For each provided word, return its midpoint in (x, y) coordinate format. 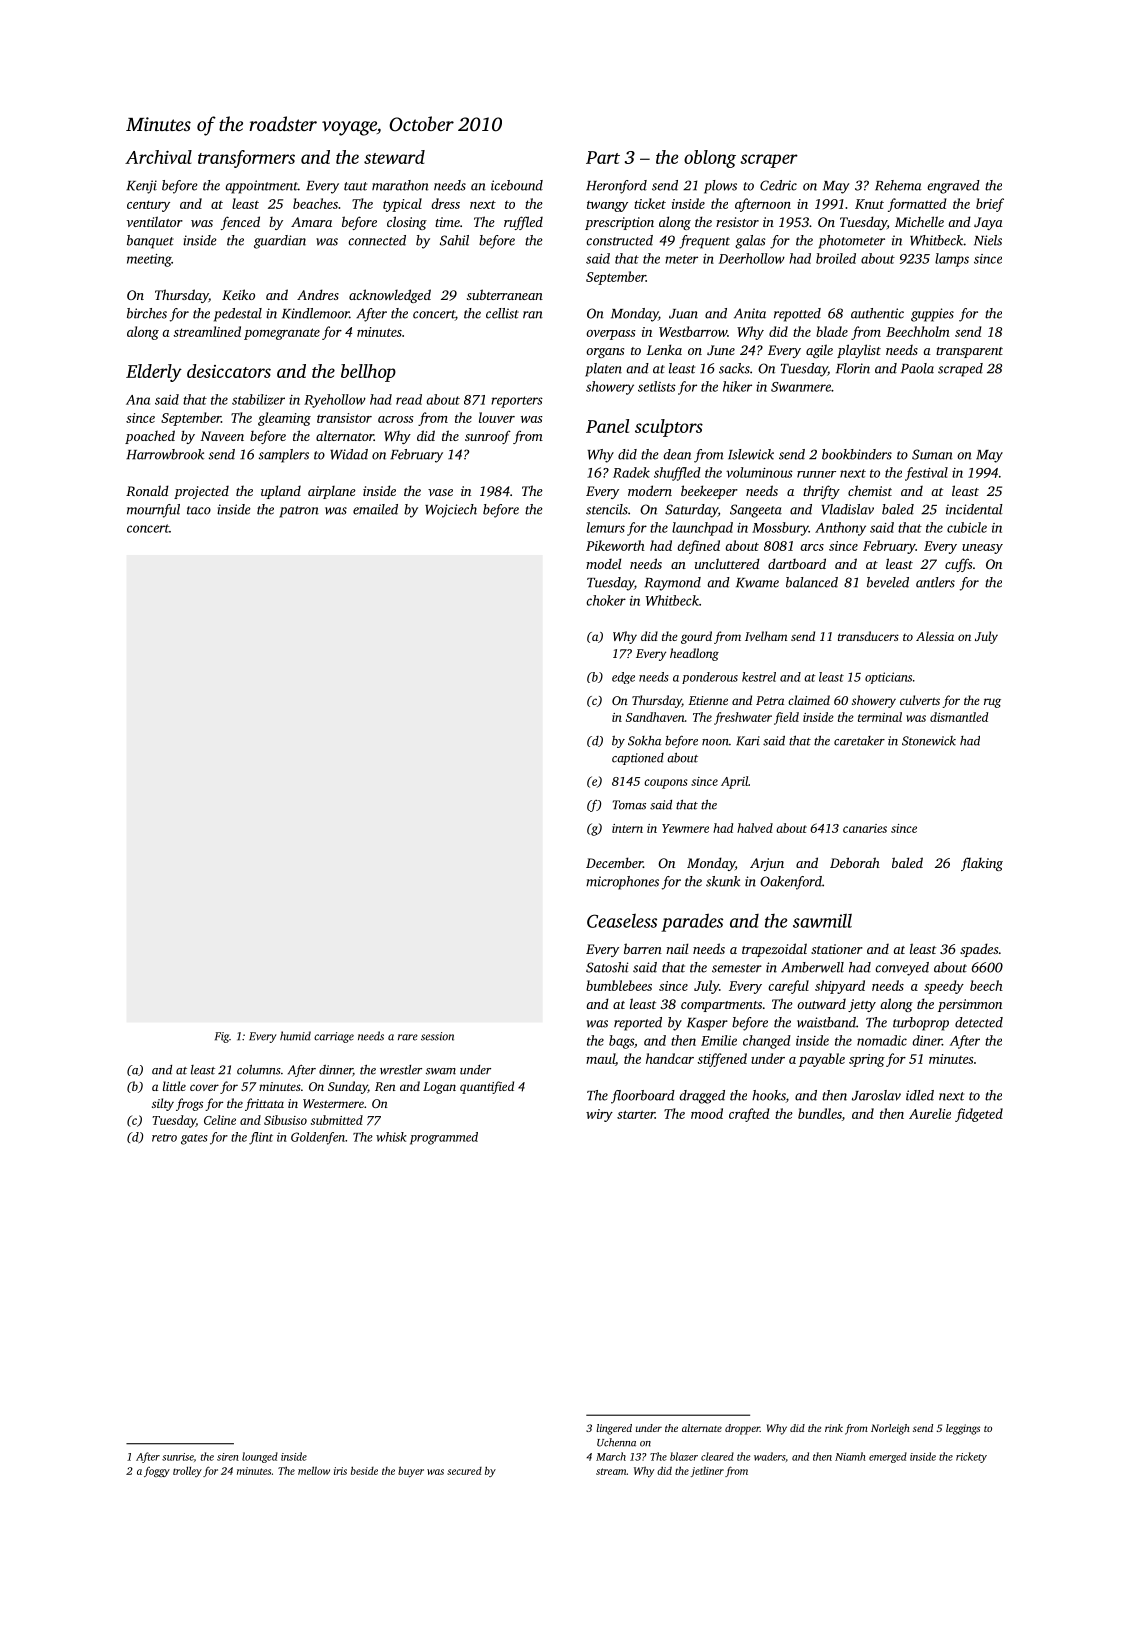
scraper (769, 161)
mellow (314, 1470)
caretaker (859, 741)
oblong (710, 159)
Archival (158, 157)
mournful (153, 511)
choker (606, 600)
